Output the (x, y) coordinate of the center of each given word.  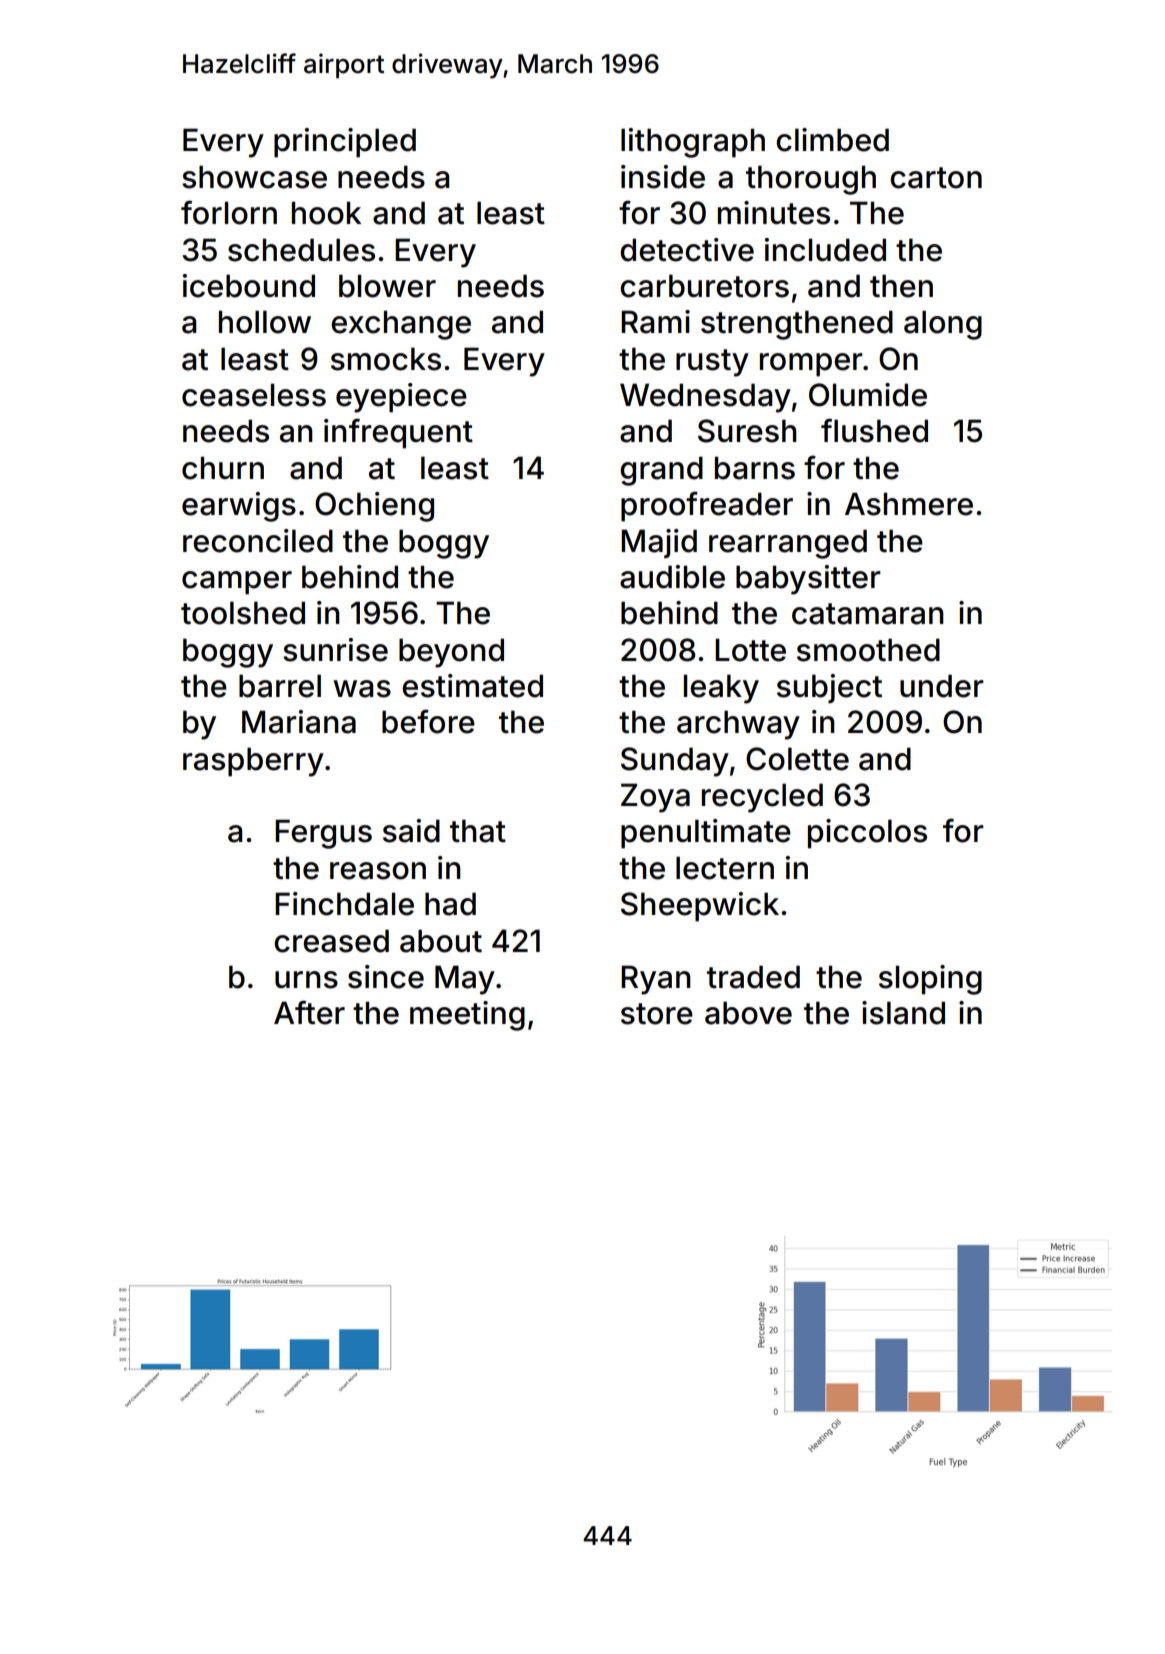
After (309, 1012)
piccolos (867, 834)
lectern (725, 868)
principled (345, 143)
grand (661, 471)
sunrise (335, 650)
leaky (721, 689)
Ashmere (909, 504)
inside (663, 177)
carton (936, 178)
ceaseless (254, 395)
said (411, 831)
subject (829, 688)
